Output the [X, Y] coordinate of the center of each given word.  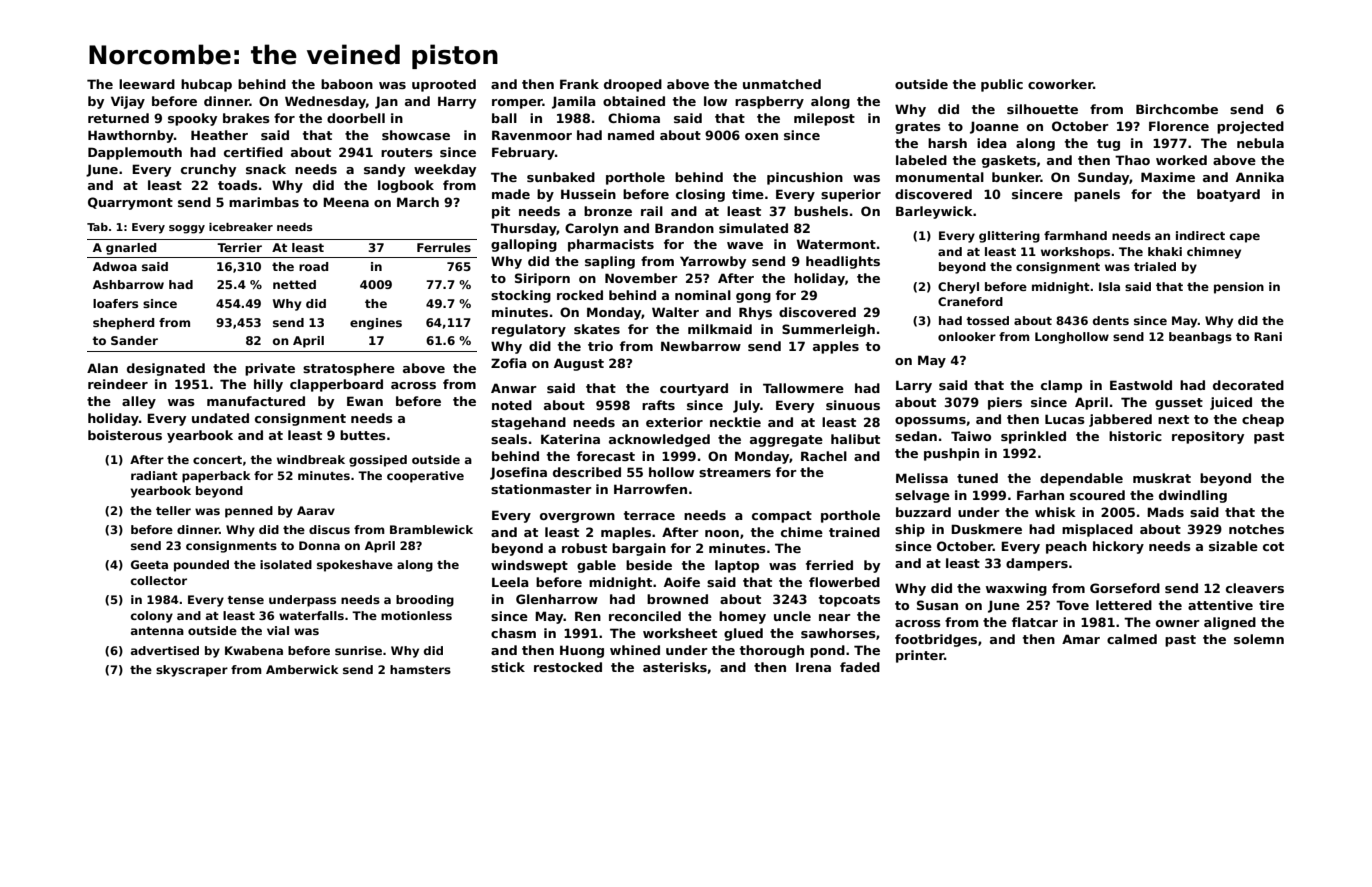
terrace [649, 515]
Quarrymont [130, 203]
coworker [1060, 84]
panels [1097, 195]
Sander [134, 340]
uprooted [444, 85]
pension [1239, 288]
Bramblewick [431, 529]
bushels [821, 211]
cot [1273, 546]
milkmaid [720, 329]
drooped [633, 85]
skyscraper [192, 671]
